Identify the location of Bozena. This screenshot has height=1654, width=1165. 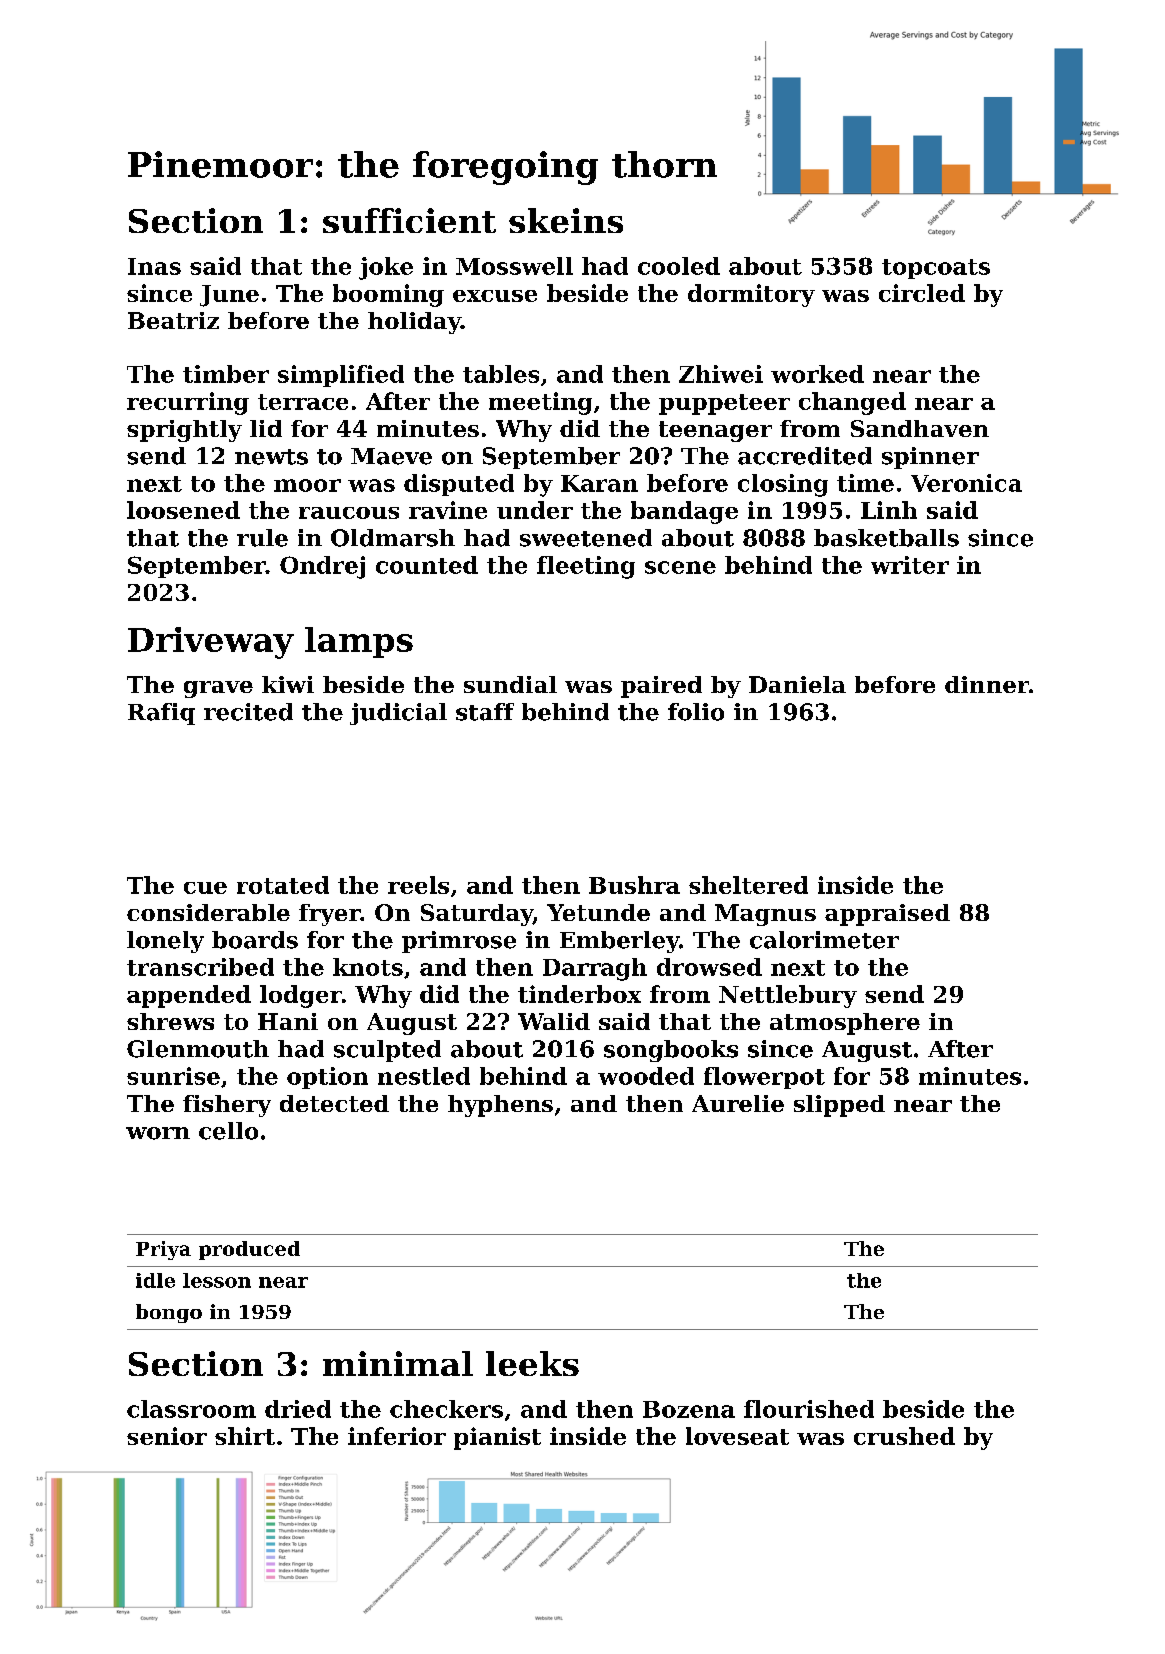
(689, 1409).
